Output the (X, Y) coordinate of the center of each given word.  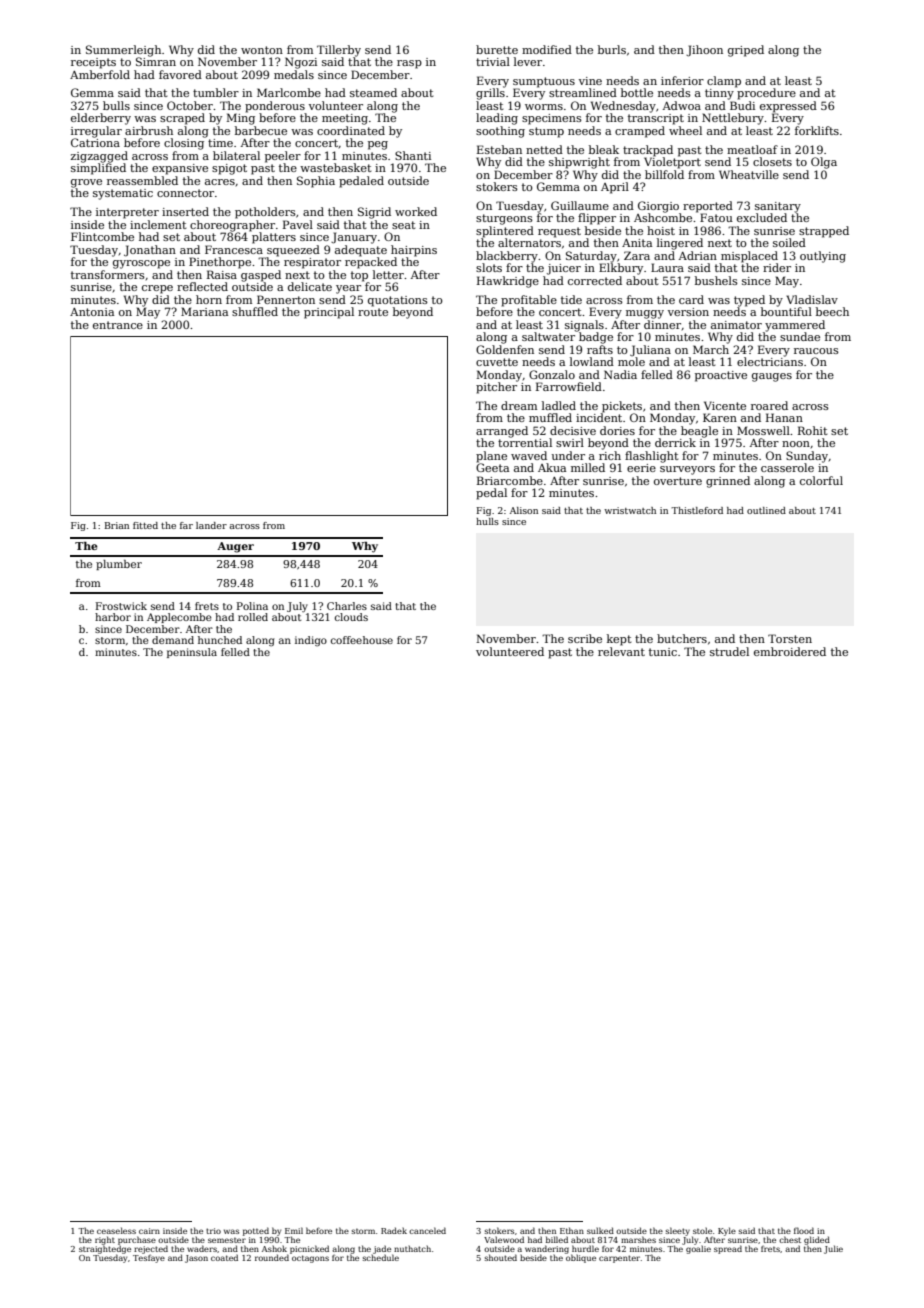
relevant (621, 651)
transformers (108, 274)
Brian (117, 525)
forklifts (817, 130)
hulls (487, 521)
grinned (728, 482)
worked (416, 211)
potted (256, 1231)
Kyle (727, 1231)
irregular (96, 132)
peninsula (192, 653)
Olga (824, 163)
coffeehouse (362, 640)
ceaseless (116, 1230)
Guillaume (580, 205)
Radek (394, 1230)
